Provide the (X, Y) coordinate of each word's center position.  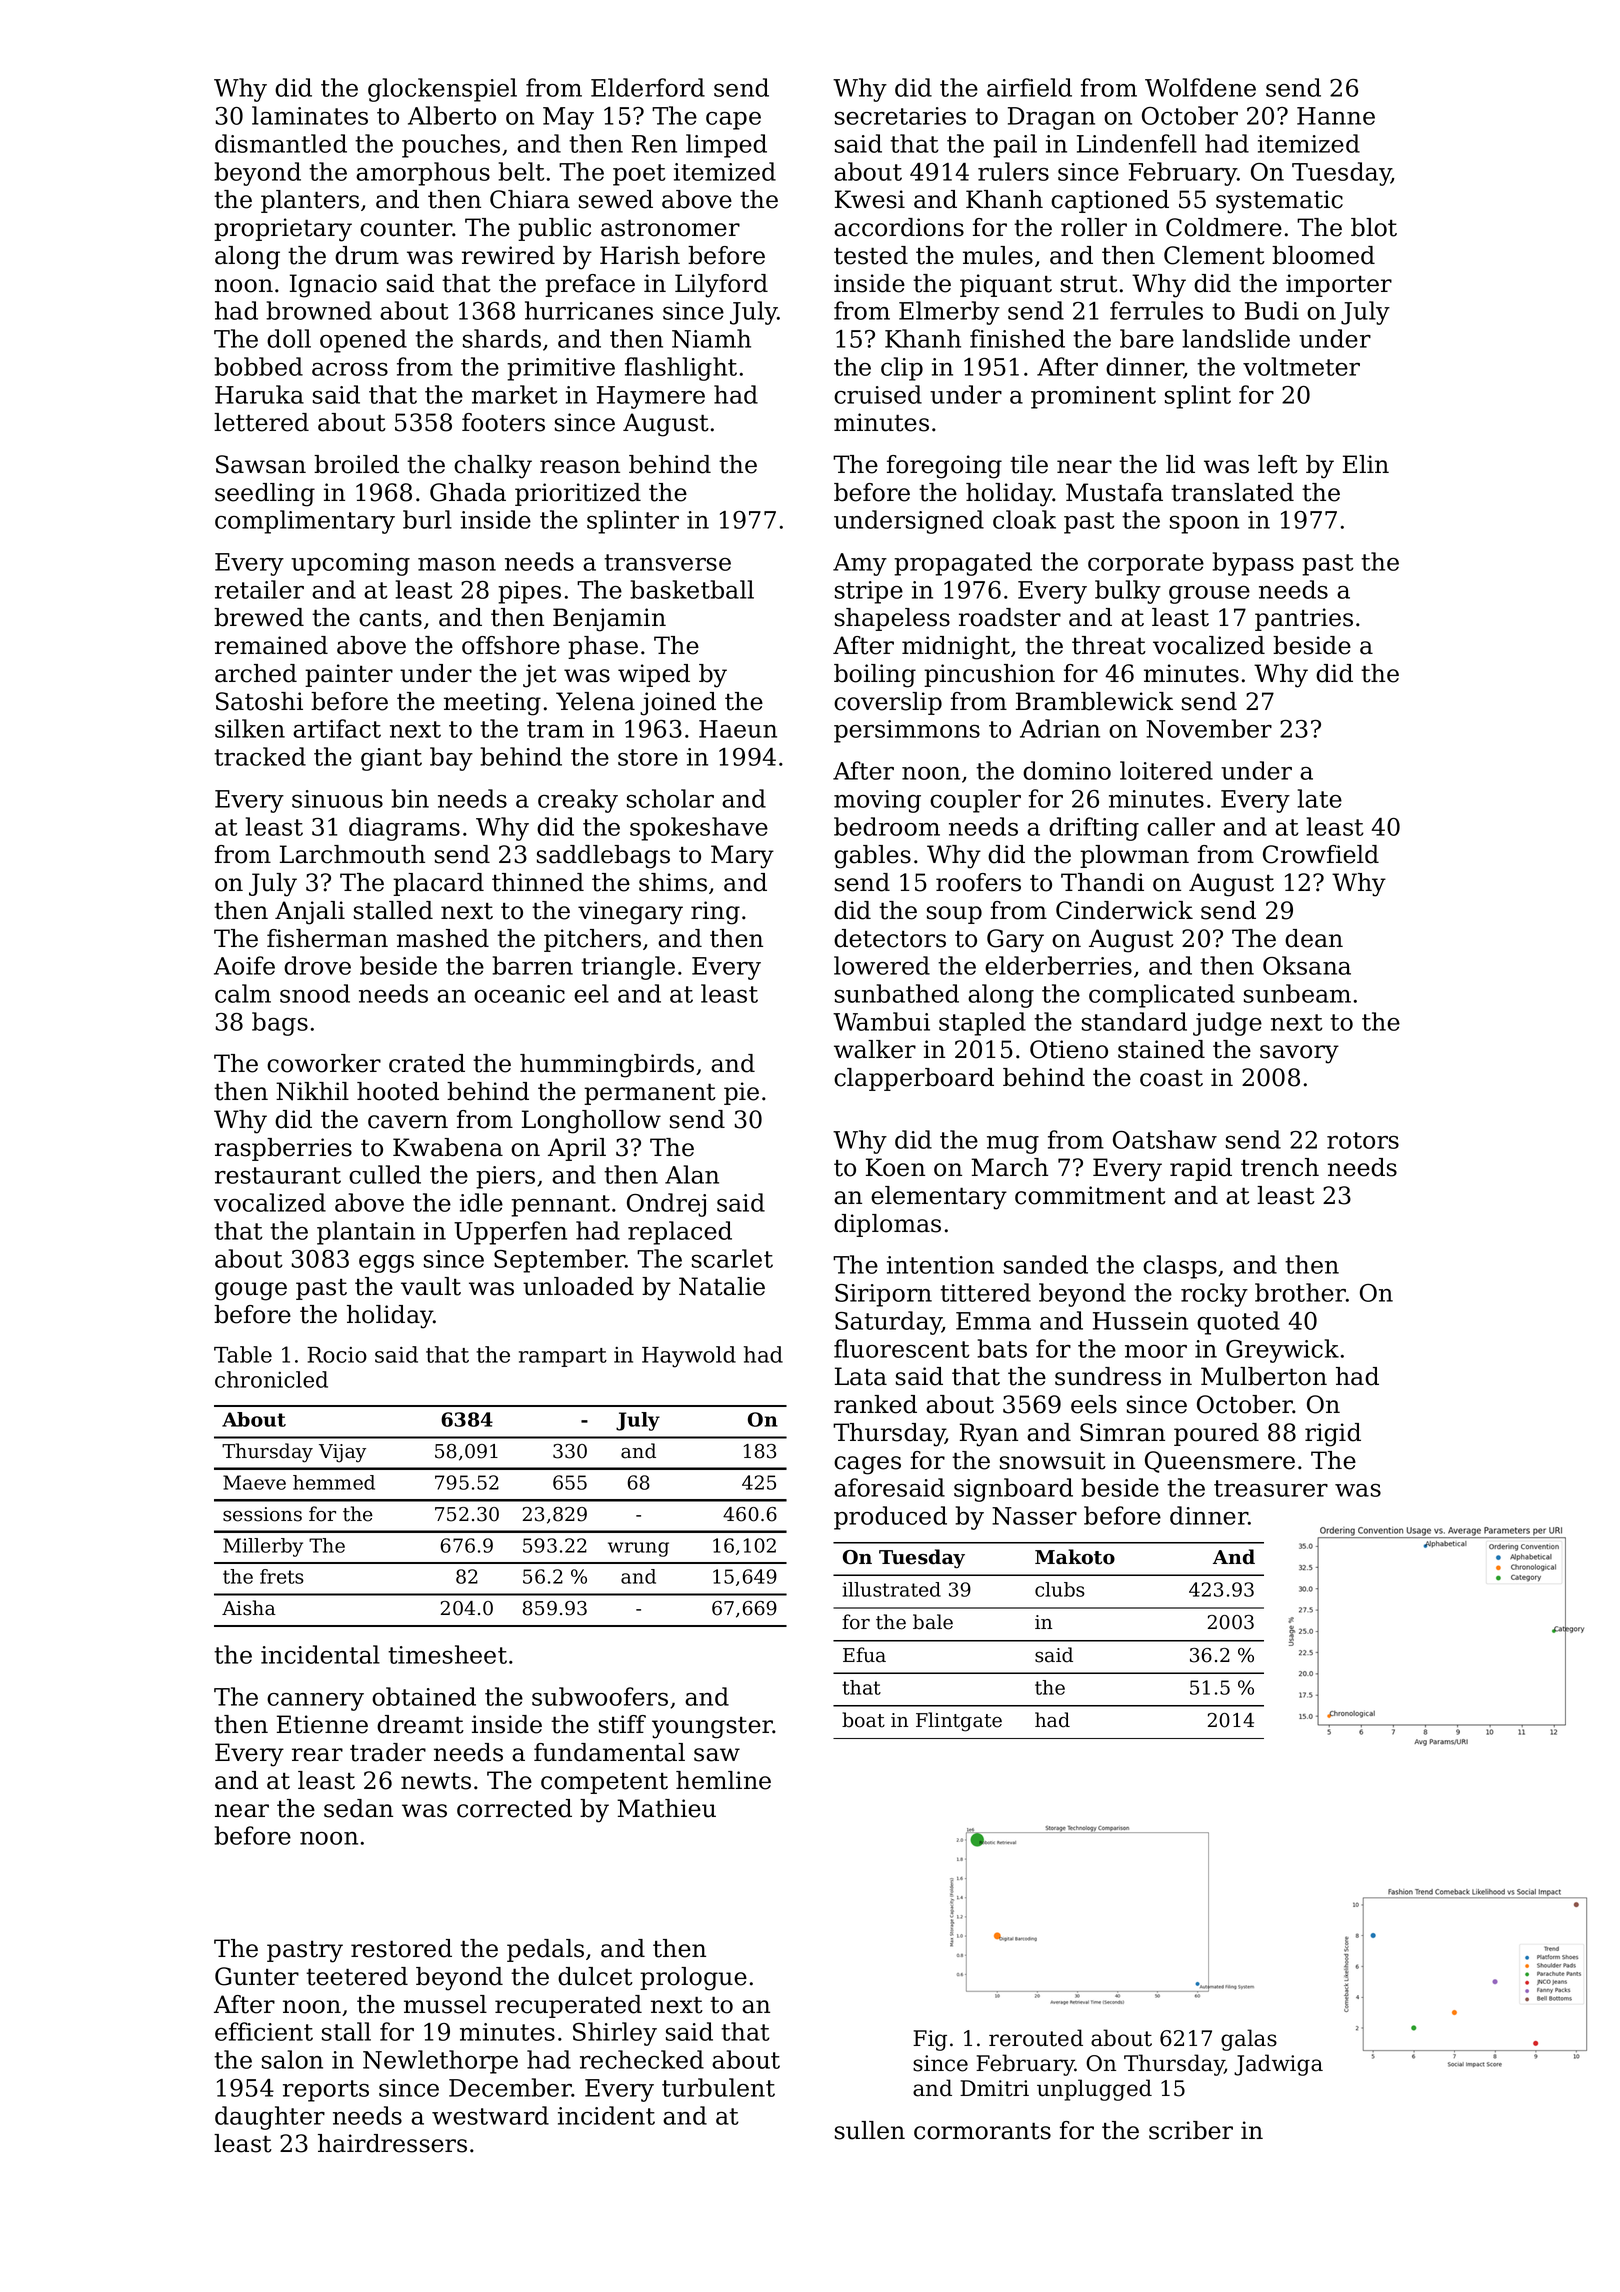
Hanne (1336, 116)
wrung (638, 1549)
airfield (1029, 87)
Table (243, 1354)
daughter (270, 2118)
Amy (860, 564)
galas (1249, 2040)
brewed (259, 617)
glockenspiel (442, 90)
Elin (1366, 464)
